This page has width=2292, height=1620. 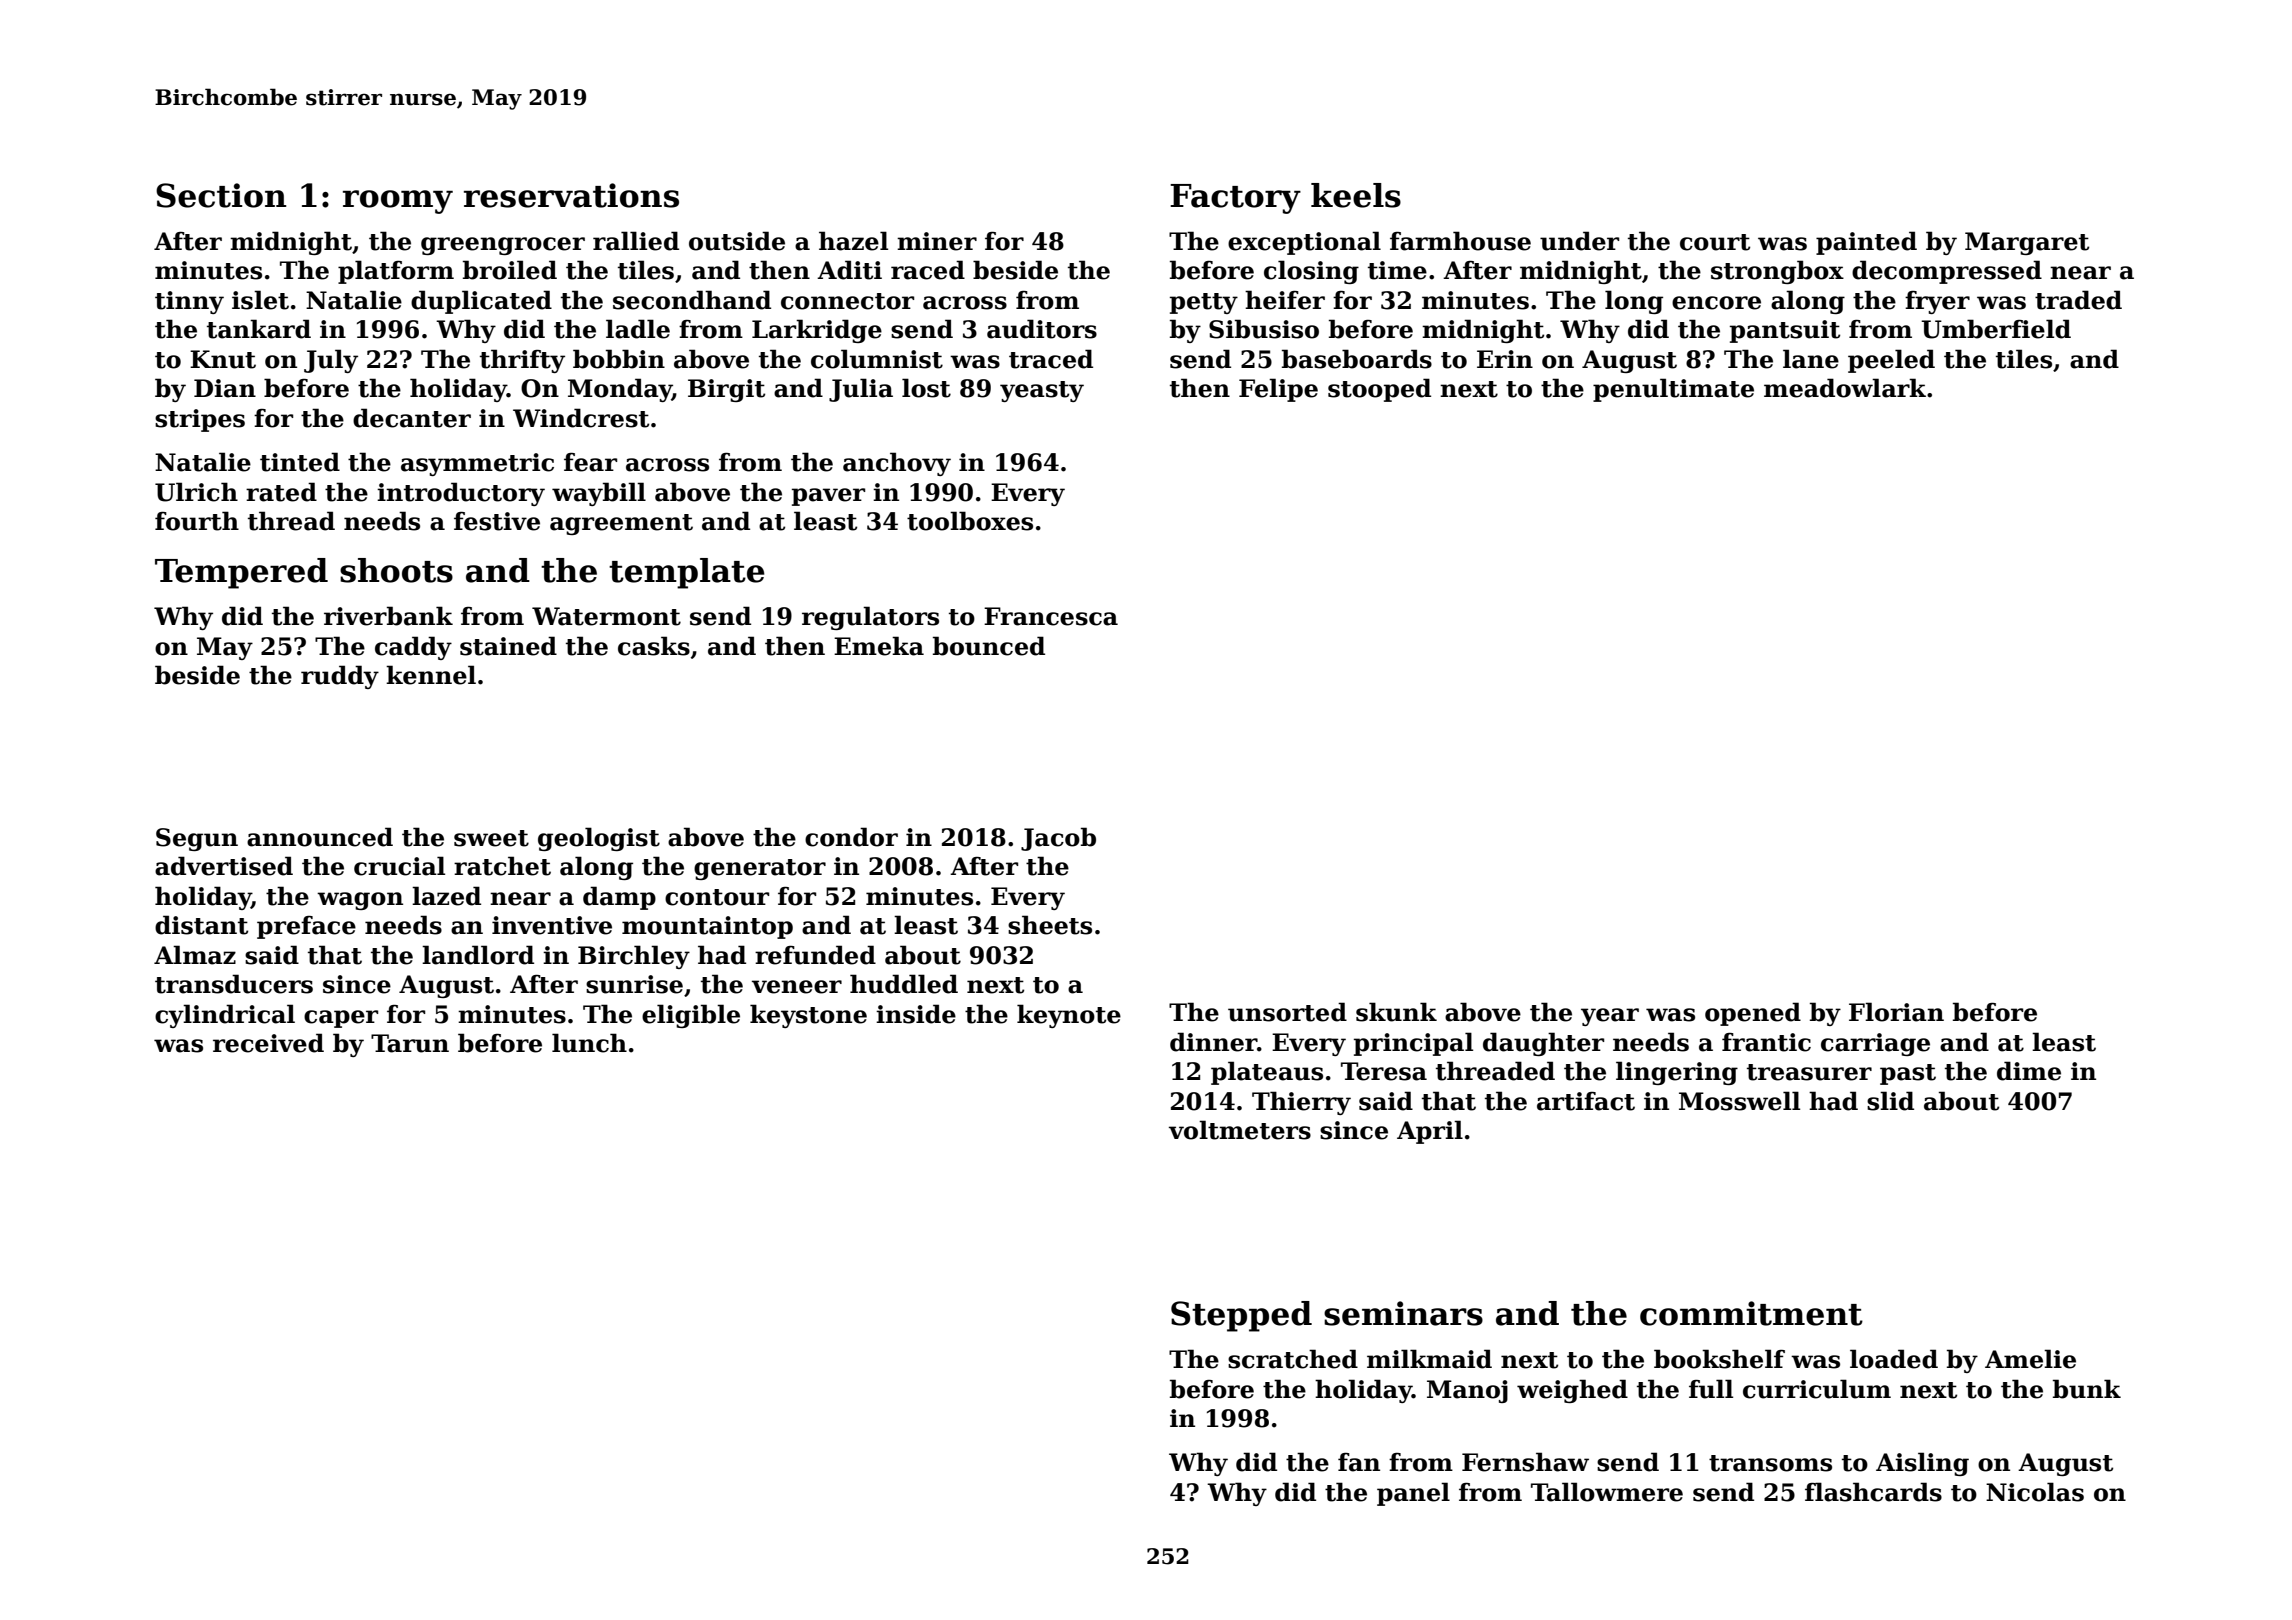 What do you see at coordinates (1716, 303) in the page?
I see `encore` at bounding box center [1716, 303].
